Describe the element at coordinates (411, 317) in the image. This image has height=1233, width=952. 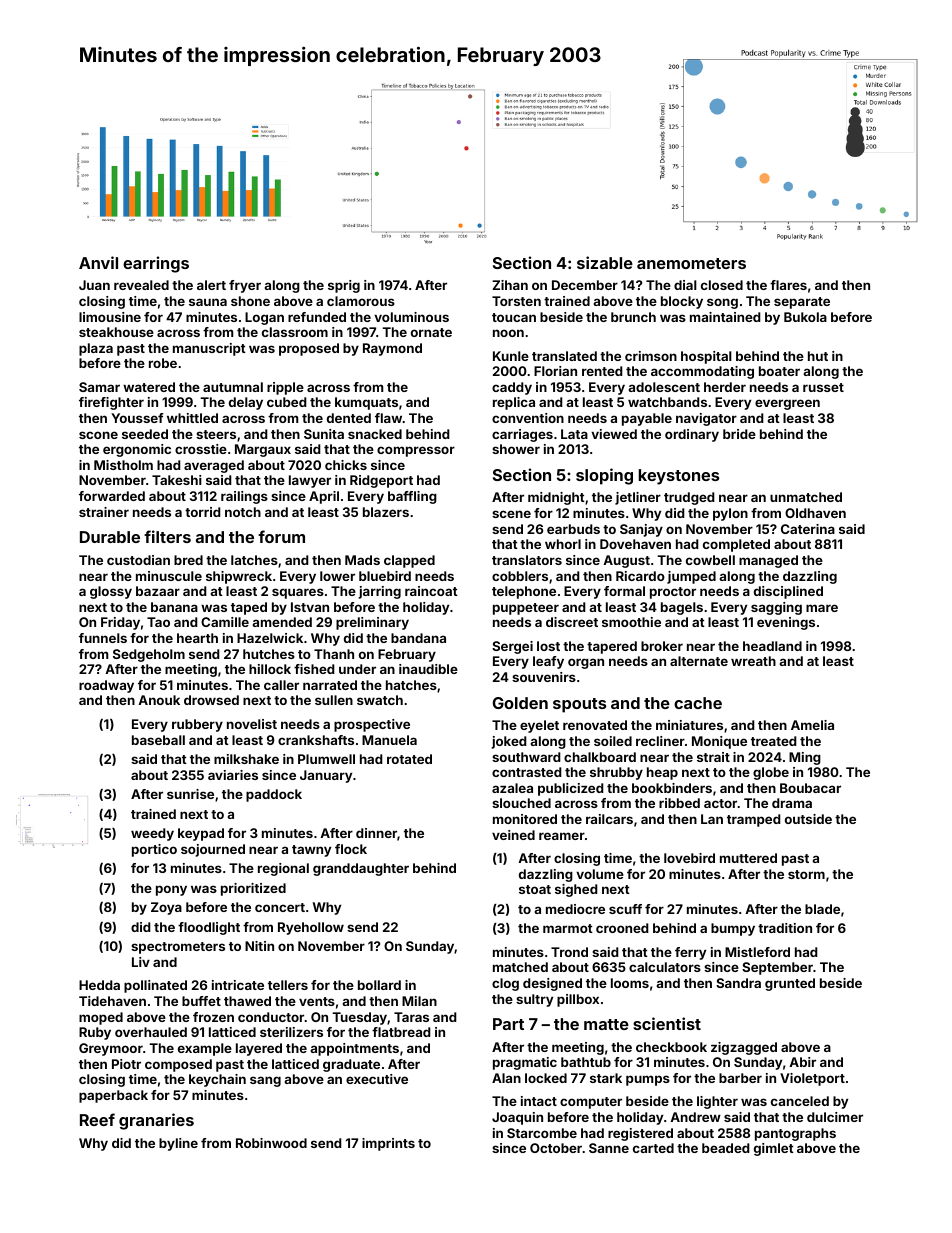
I see `voluminous` at that location.
